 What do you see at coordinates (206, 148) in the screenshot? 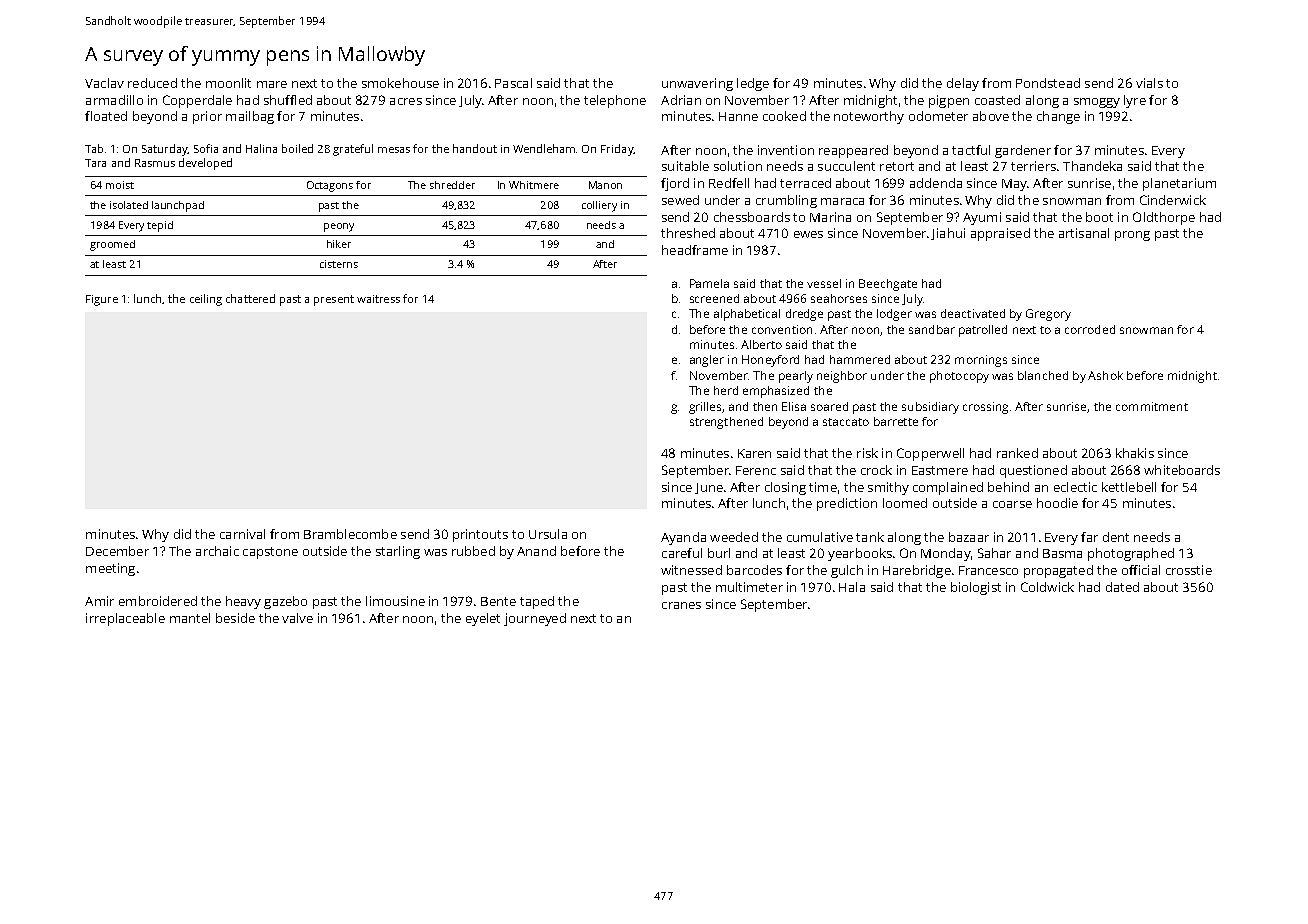
I see `Sofia` at bounding box center [206, 148].
